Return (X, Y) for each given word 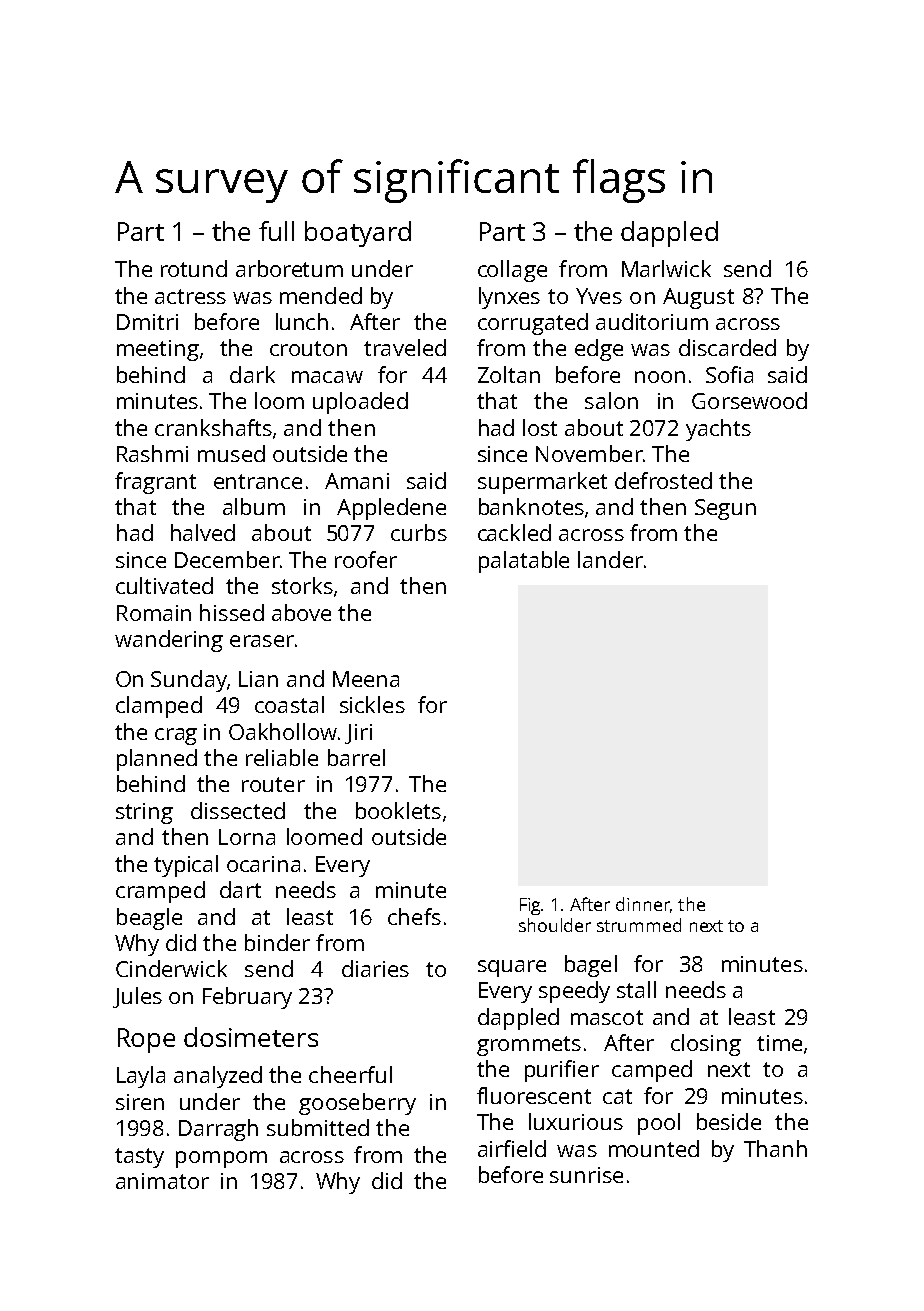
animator (162, 1181)
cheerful (350, 1074)
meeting (158, 350)
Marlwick (666, 268)
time (779, 1043)
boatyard (358, 234)
